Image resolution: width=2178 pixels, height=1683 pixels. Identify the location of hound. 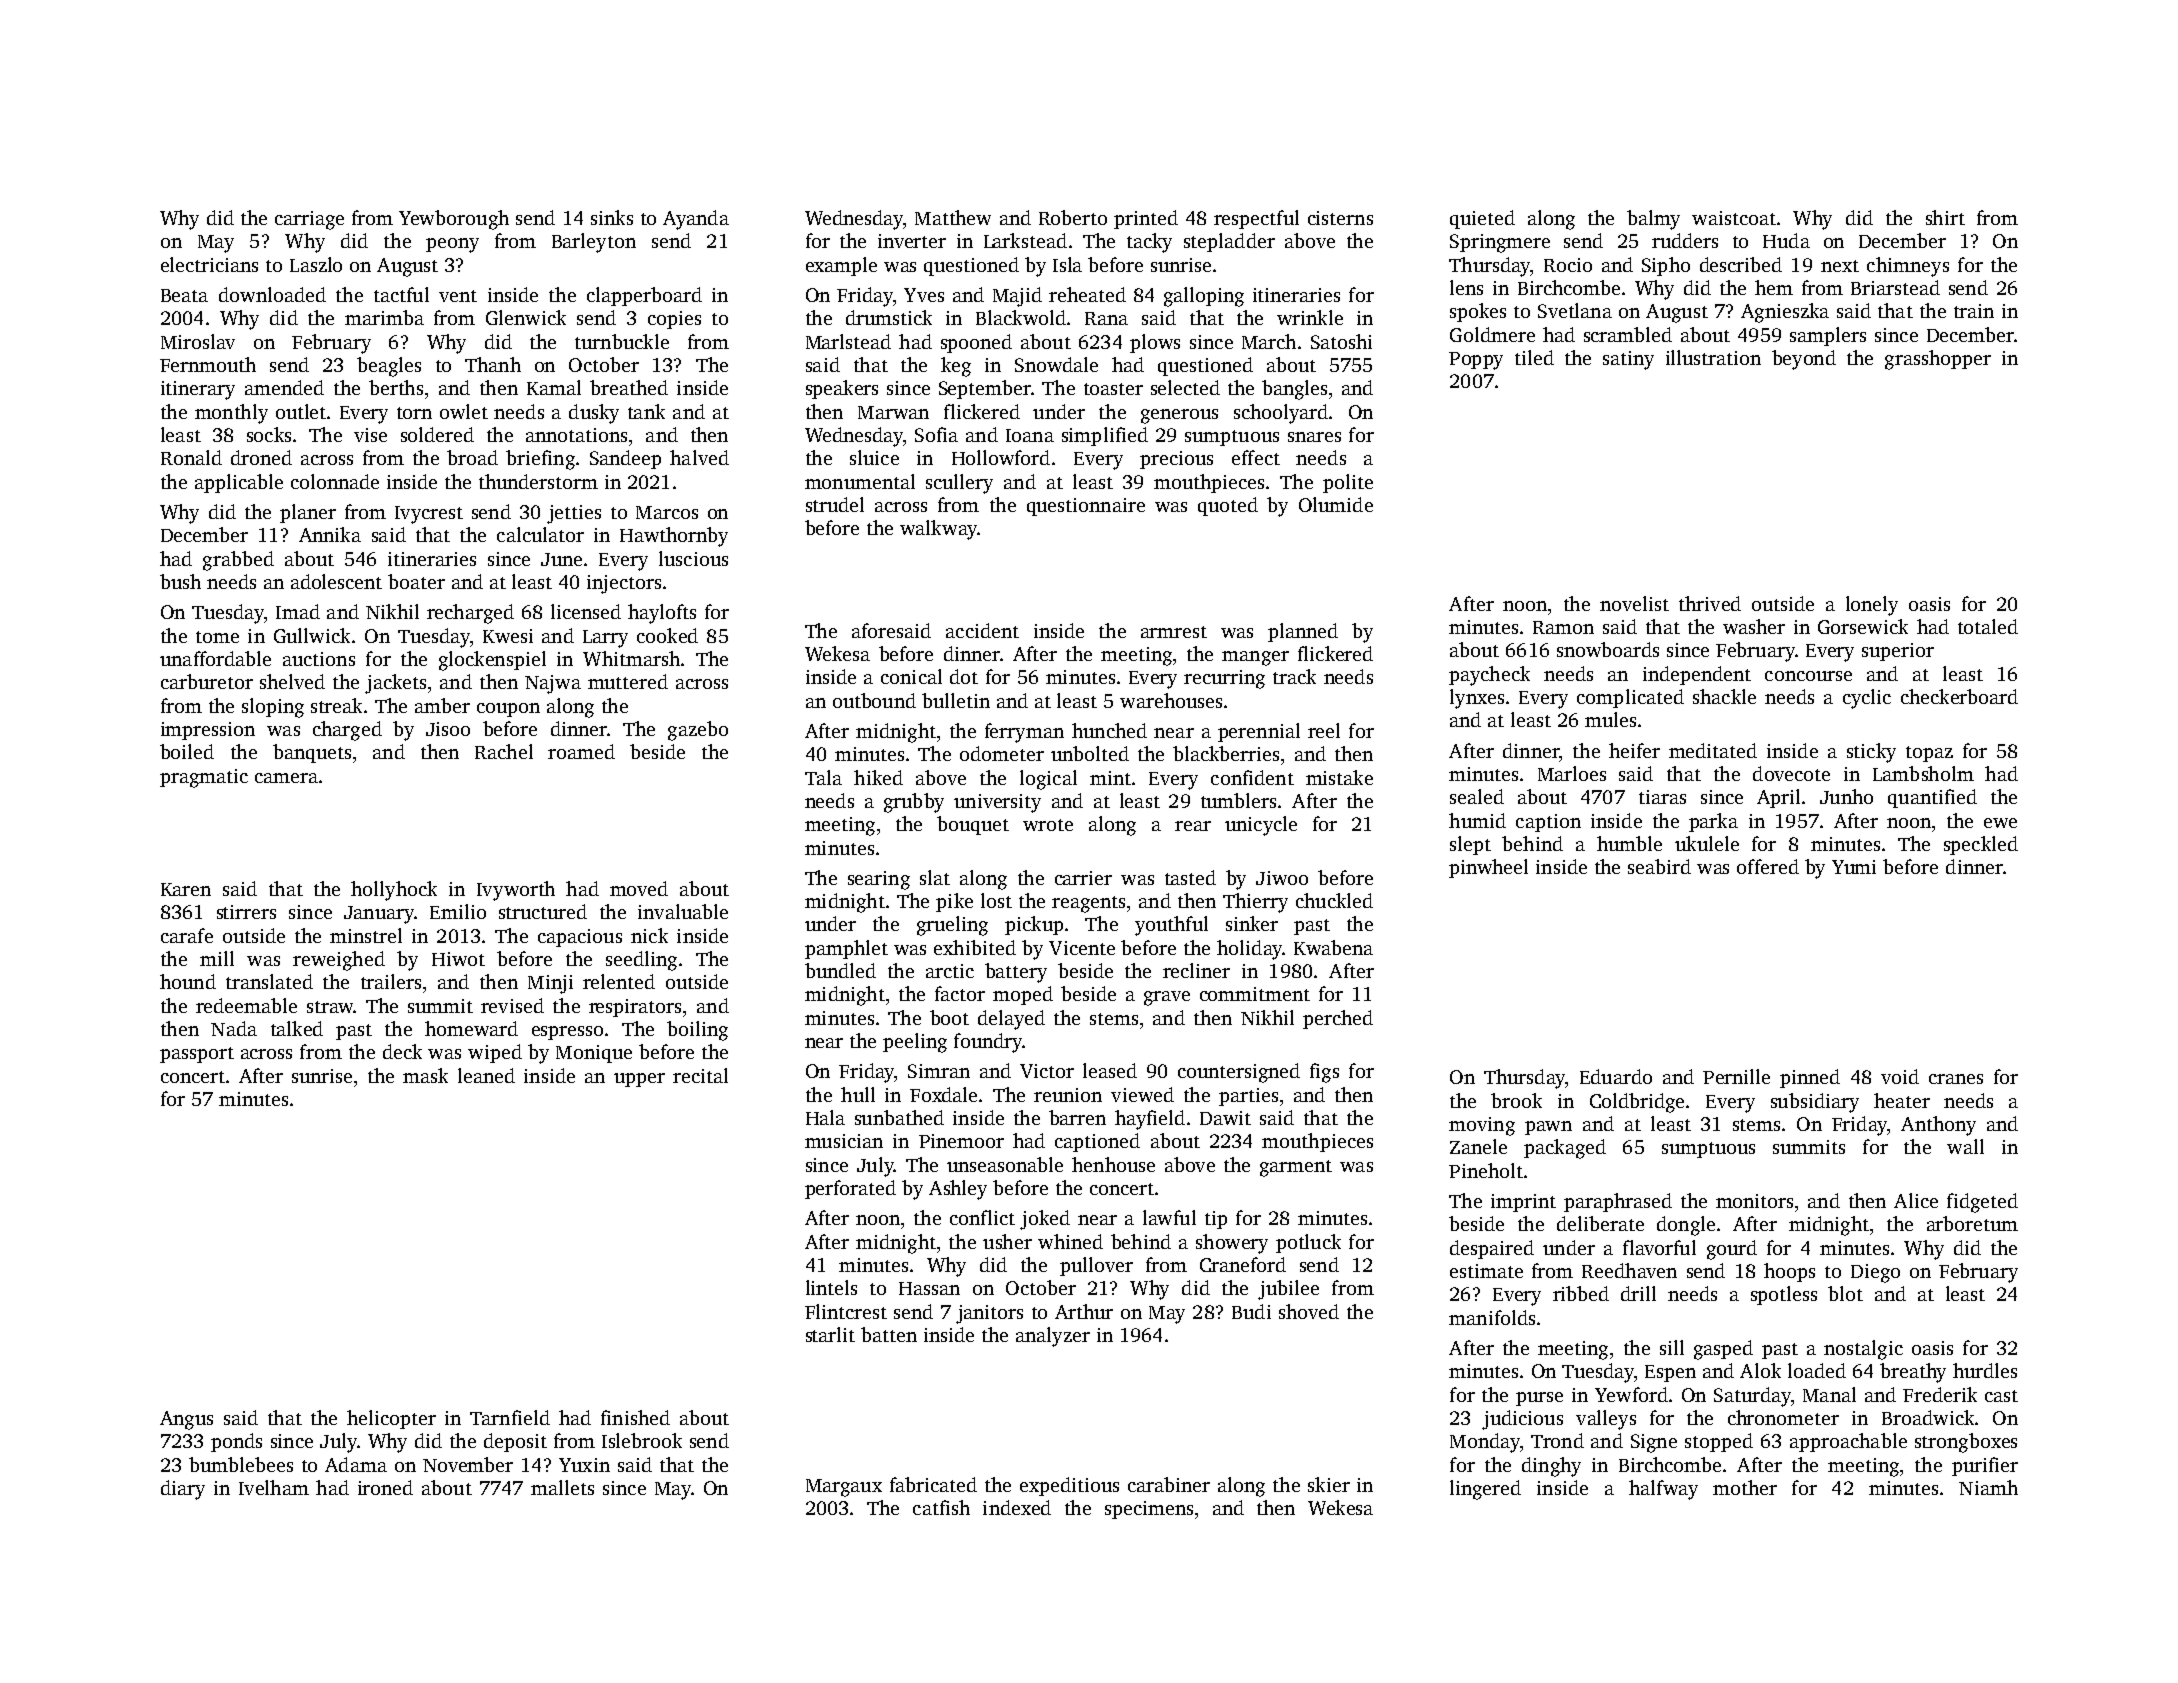
(188, 981).
